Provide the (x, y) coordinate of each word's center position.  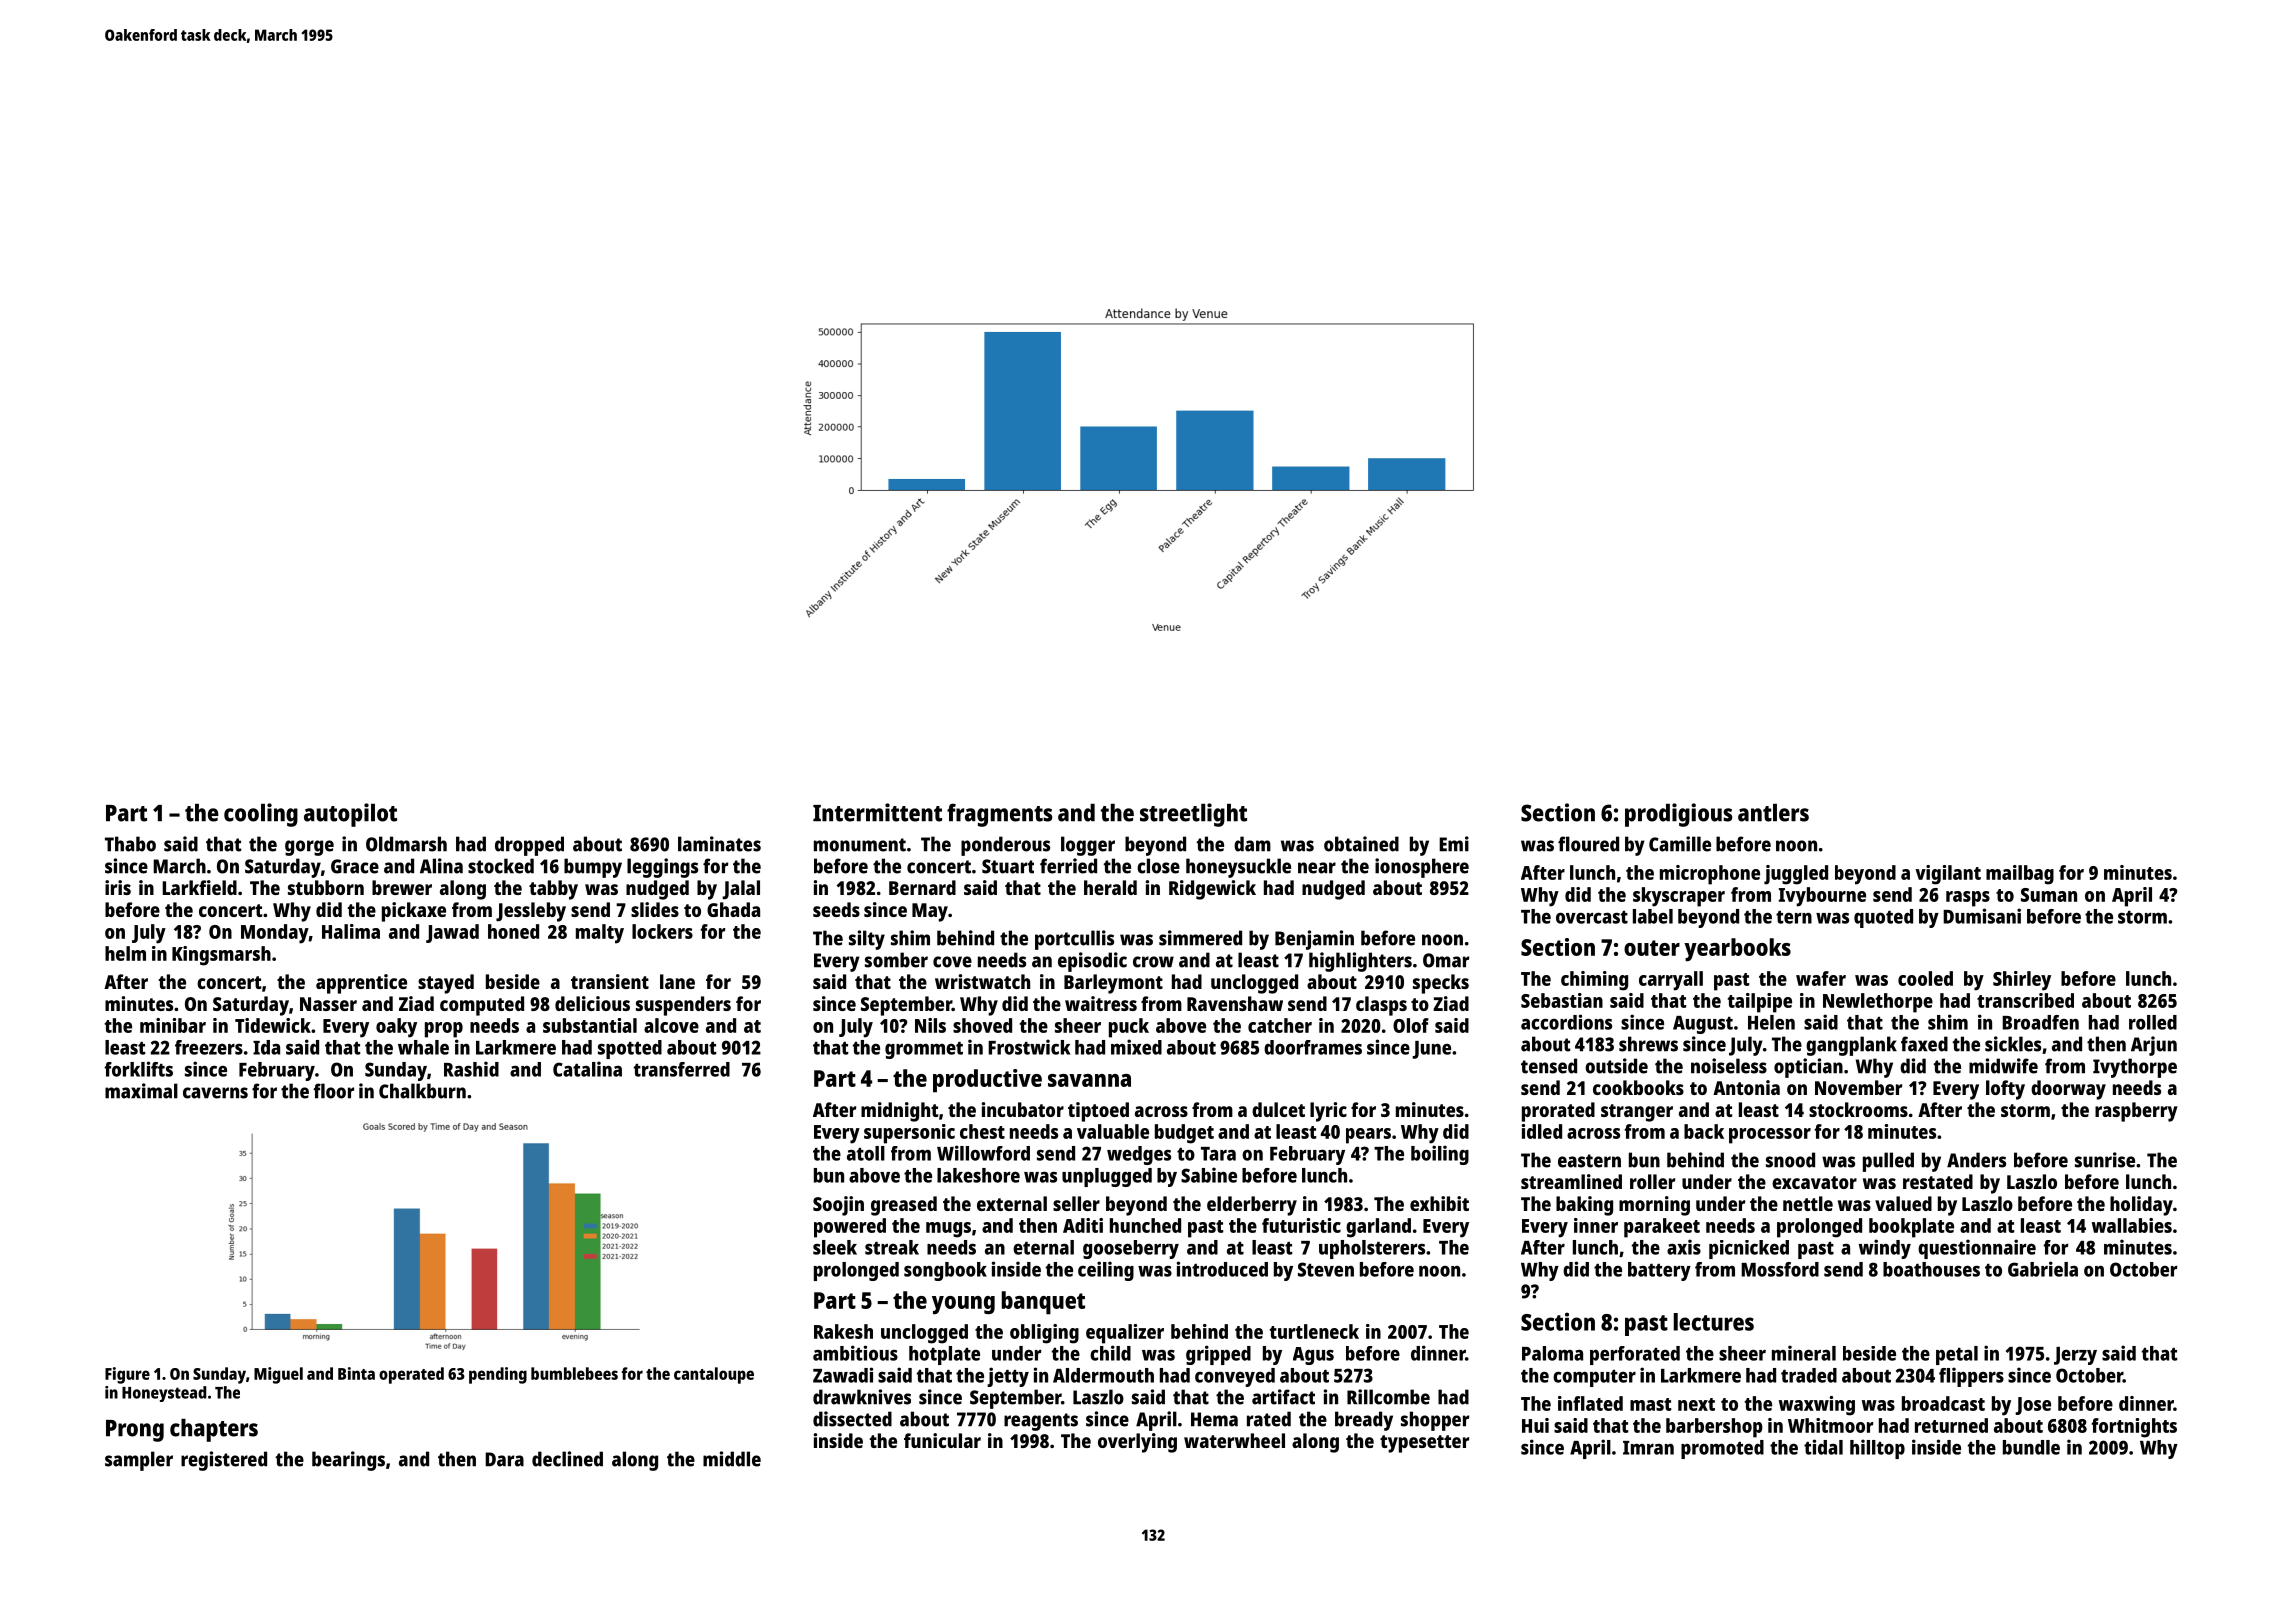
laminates (719, 844)
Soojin (838, 1206)
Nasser (328, 1004)
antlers (1773, 813)
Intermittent (877, 812)
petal (1957, 1355)
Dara (504, 1459)
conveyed (1235, 1377)
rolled (2153, 1022)
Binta (356, 1373)
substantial (590, 1025)
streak (892, 1247)
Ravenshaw (1235, 1003)
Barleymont (1113, 984)
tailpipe (1760, 1003)
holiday (2141, 1206)
